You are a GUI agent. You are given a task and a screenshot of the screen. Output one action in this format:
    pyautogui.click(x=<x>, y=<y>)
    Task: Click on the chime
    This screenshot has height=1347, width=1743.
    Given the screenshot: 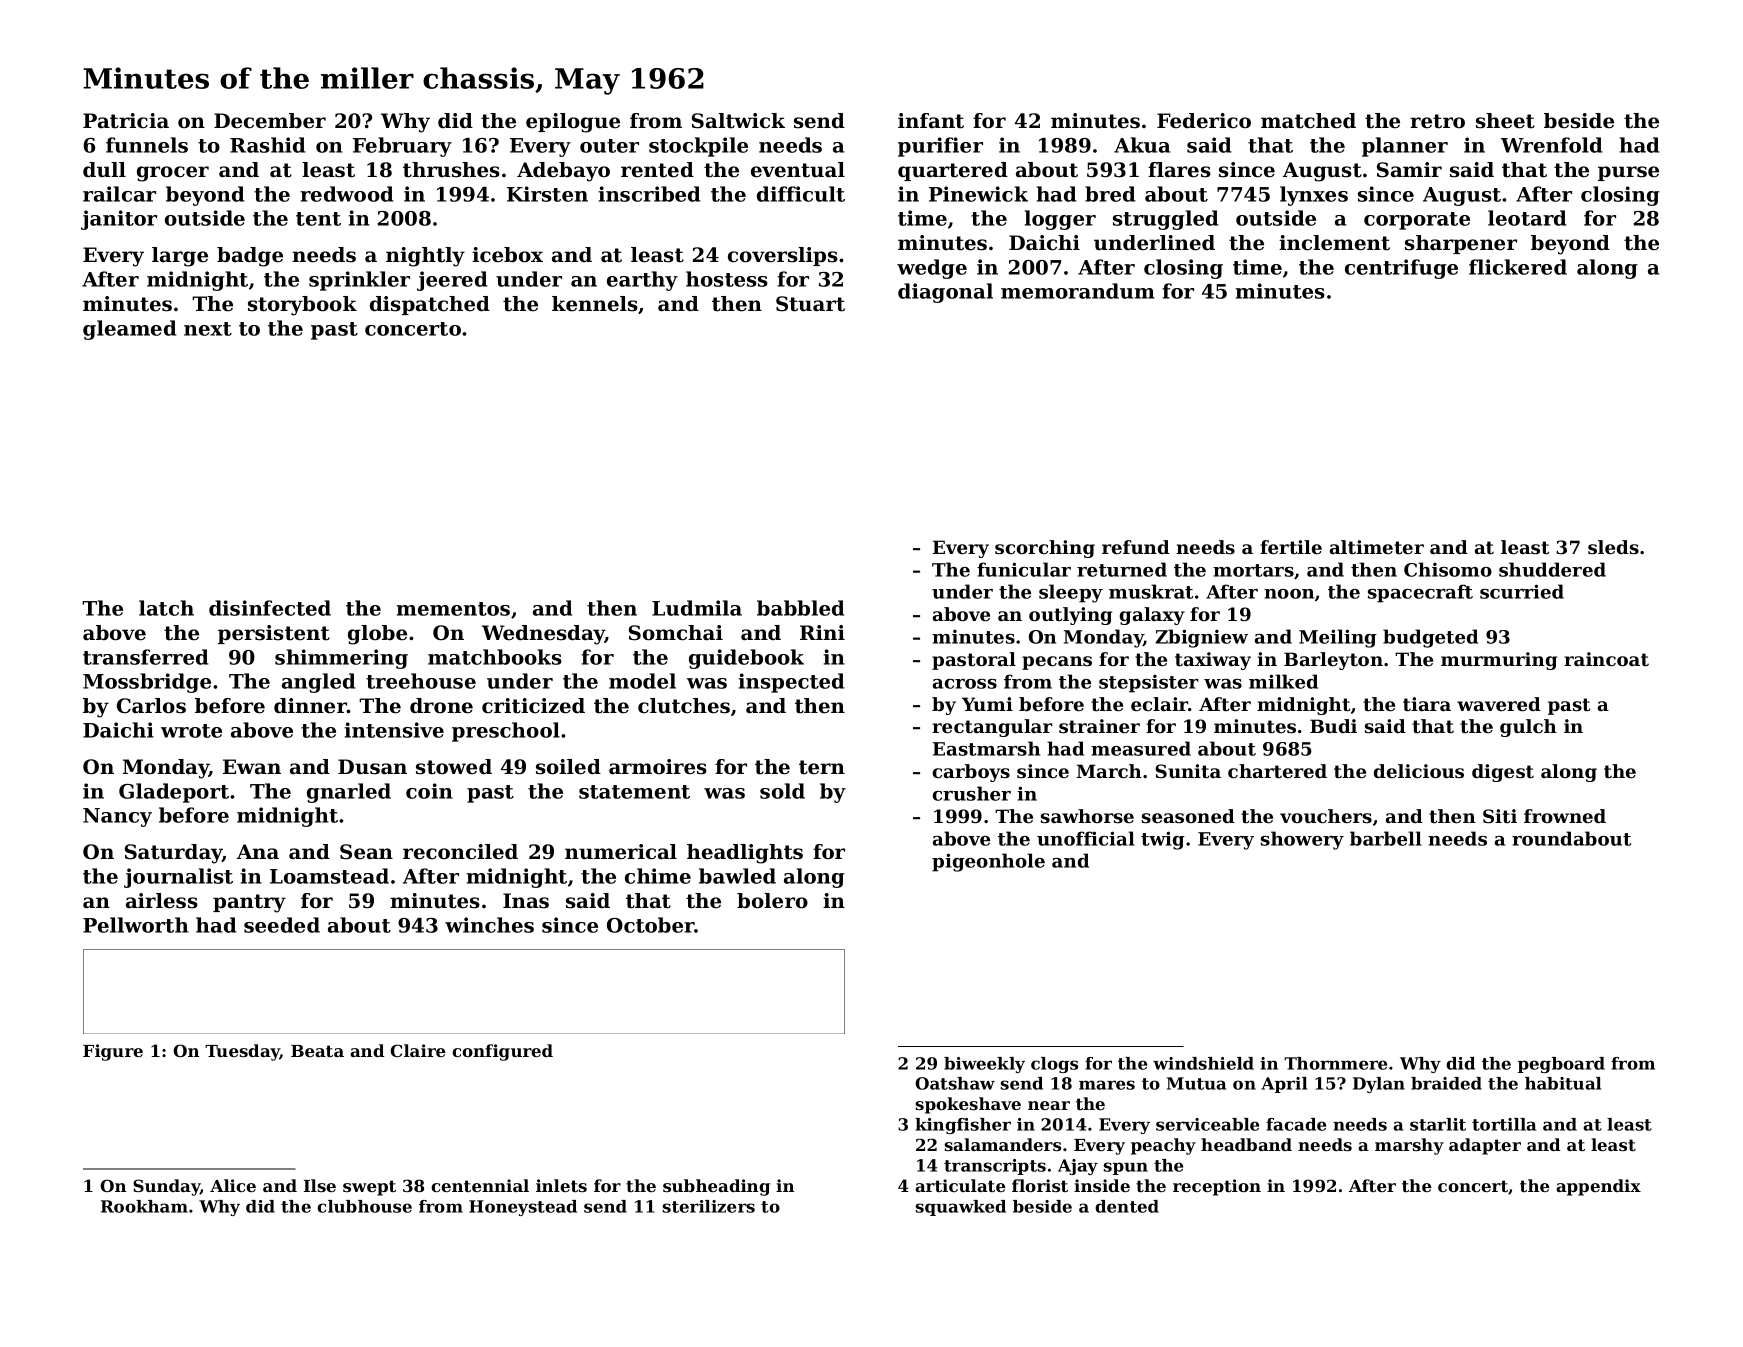 What is the action you would take?
    pyautogui.click(x=658, y=876)
